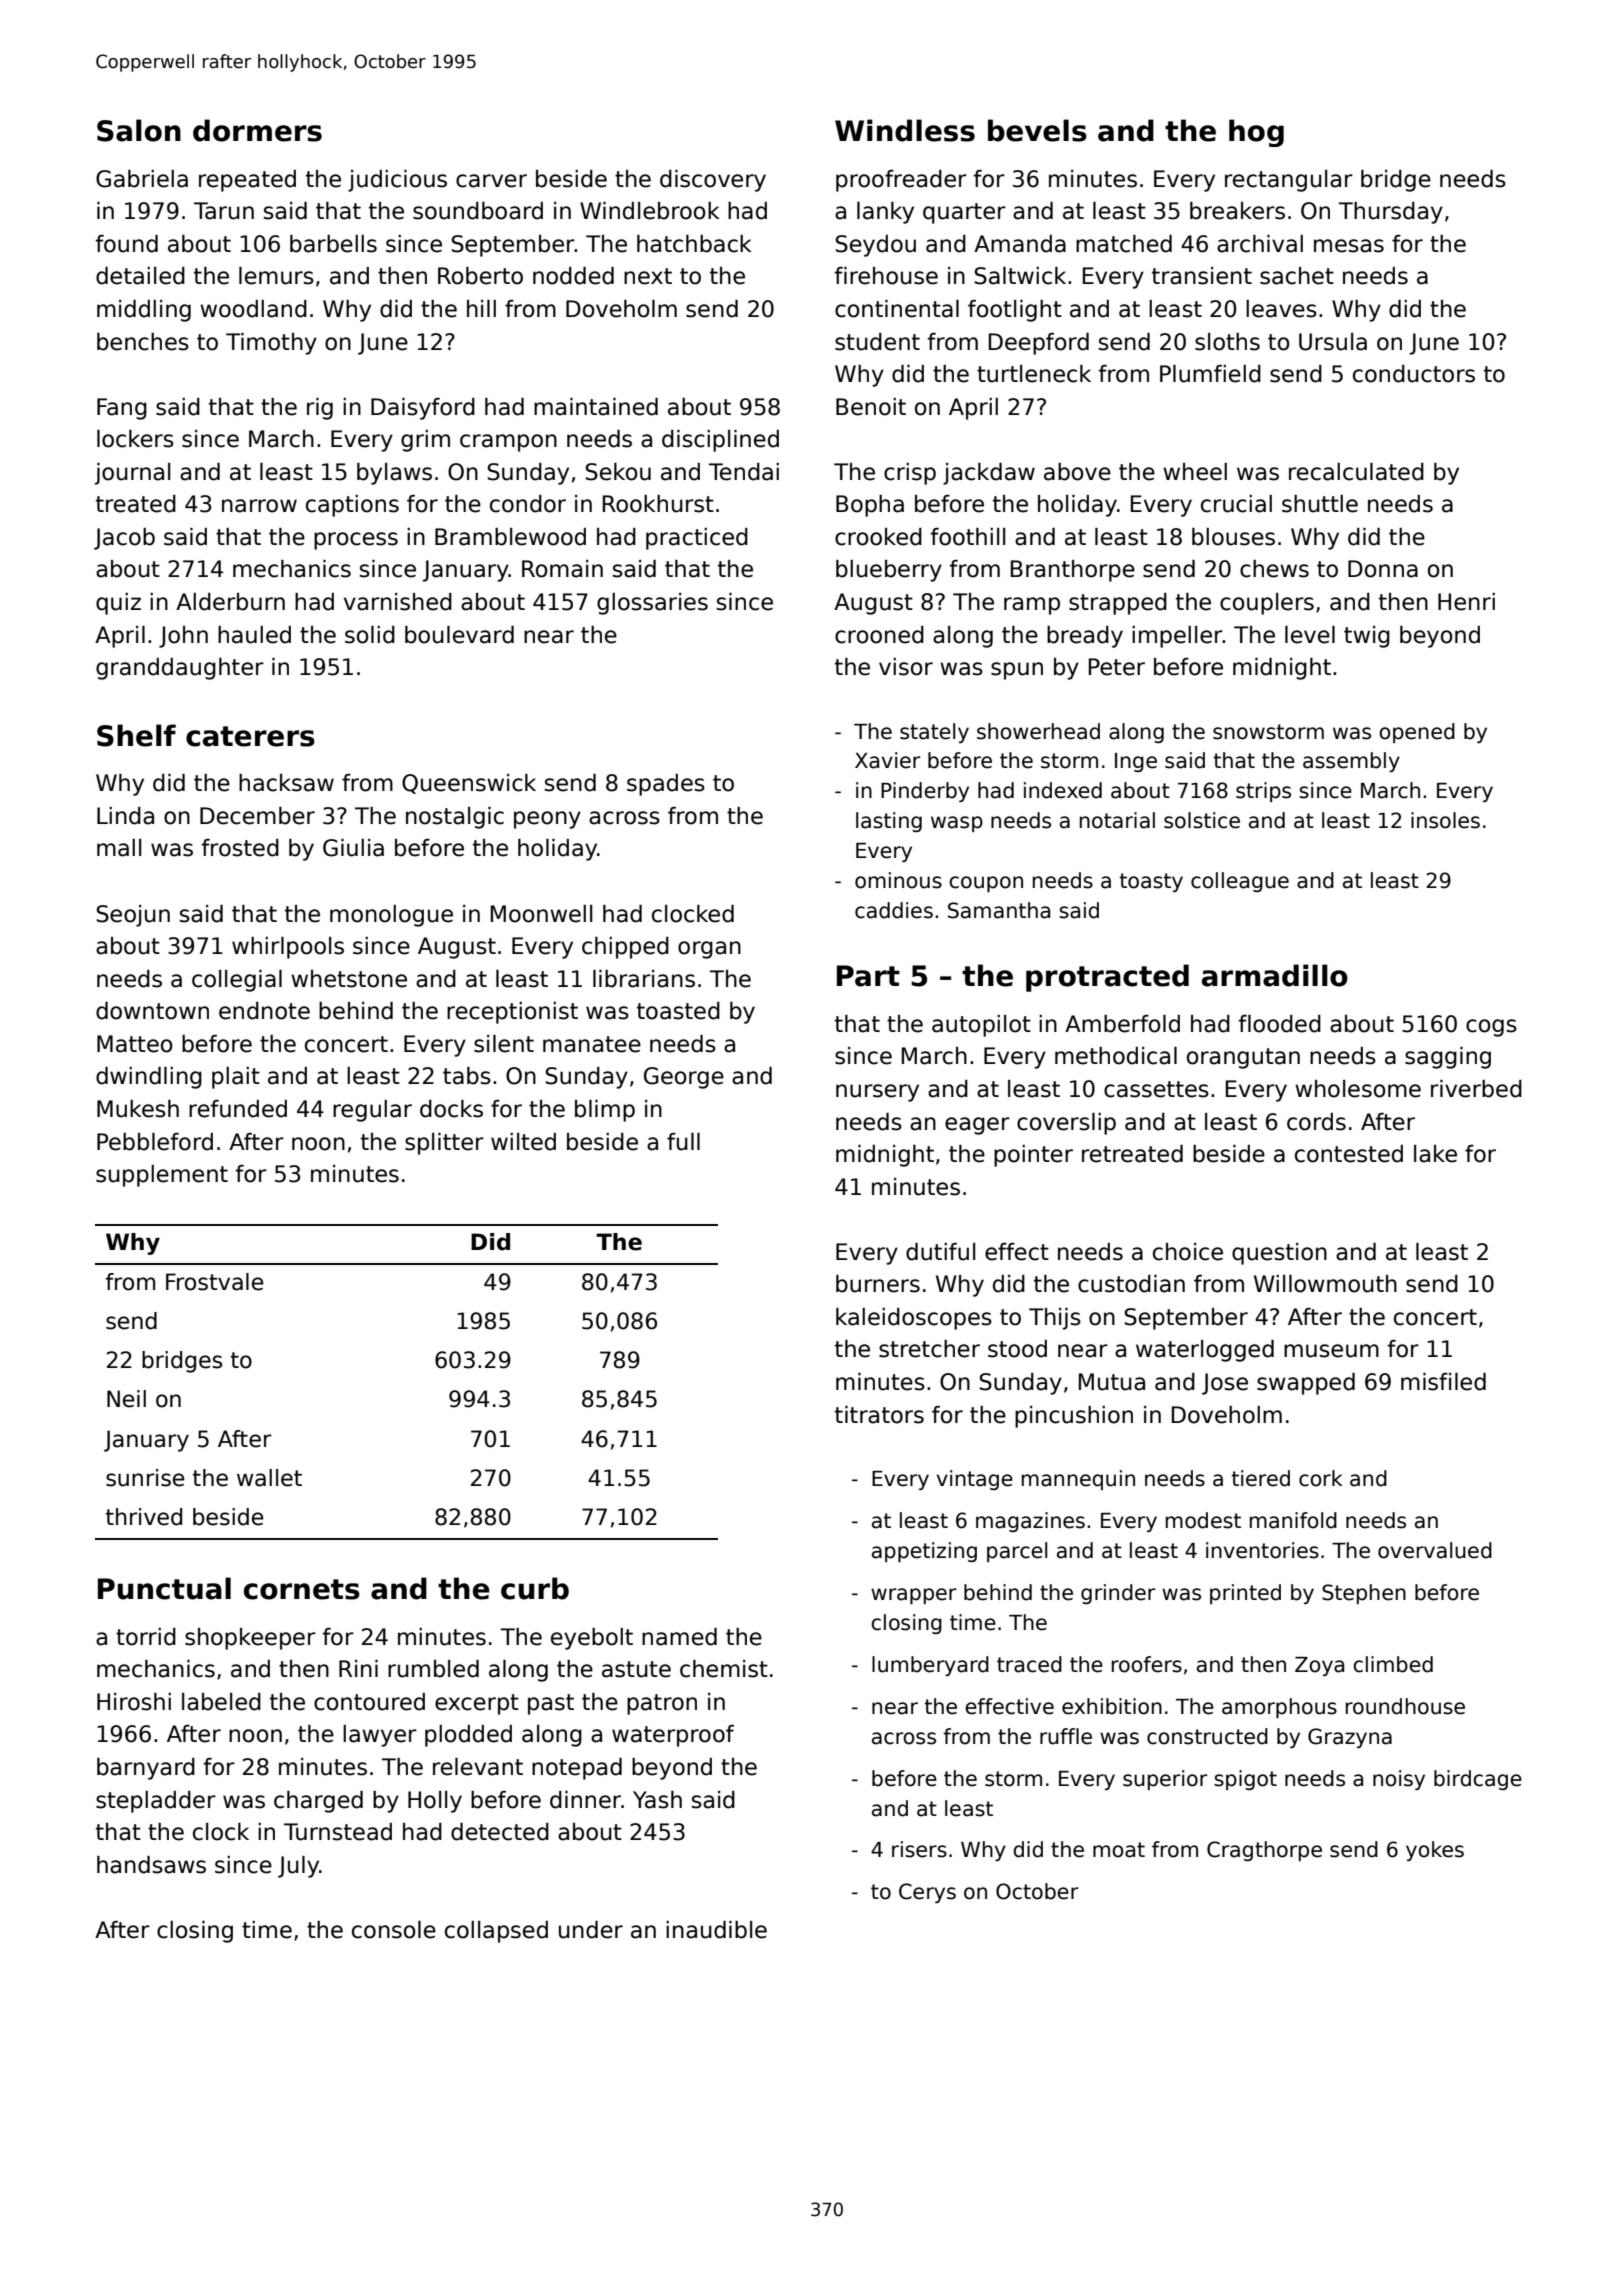  Describe the element at coordinates (683, 1142) in the screenshot. I see `full` at that location.
